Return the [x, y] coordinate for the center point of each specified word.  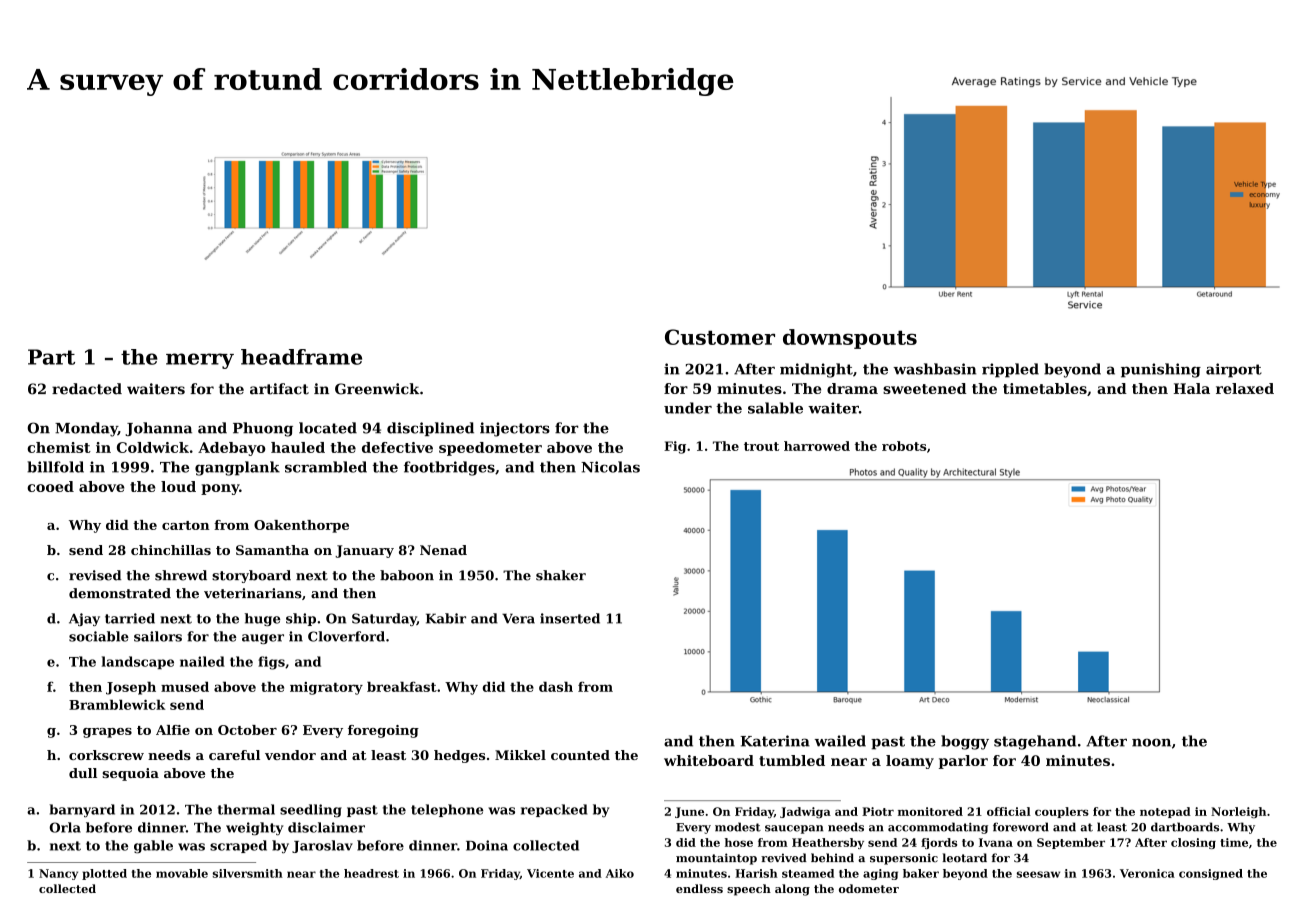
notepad [1165, 812]
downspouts [850, 339]
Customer [720, 337]
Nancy [58, 874]
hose [739, 842]
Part [51, 357]
